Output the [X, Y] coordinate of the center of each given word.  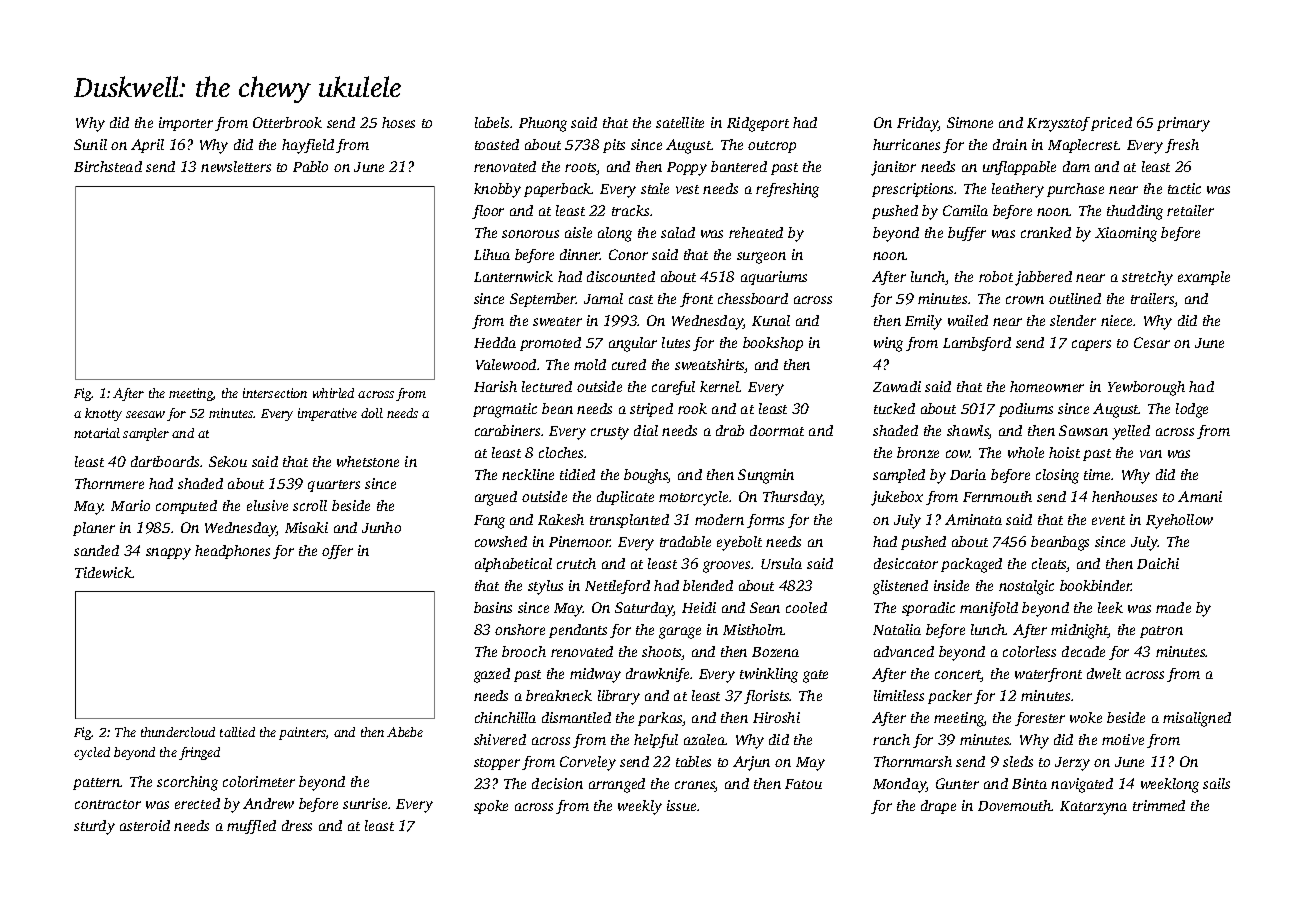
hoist [1064, 452]
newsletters [236, 166]
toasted [497, 144]
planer [94, 529]
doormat [777, 430]
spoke [491, 807]
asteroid [145, 825]
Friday [918, 124]
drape [938, 807]
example [1204, 278]
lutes [676, 342]
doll [372, 413]
